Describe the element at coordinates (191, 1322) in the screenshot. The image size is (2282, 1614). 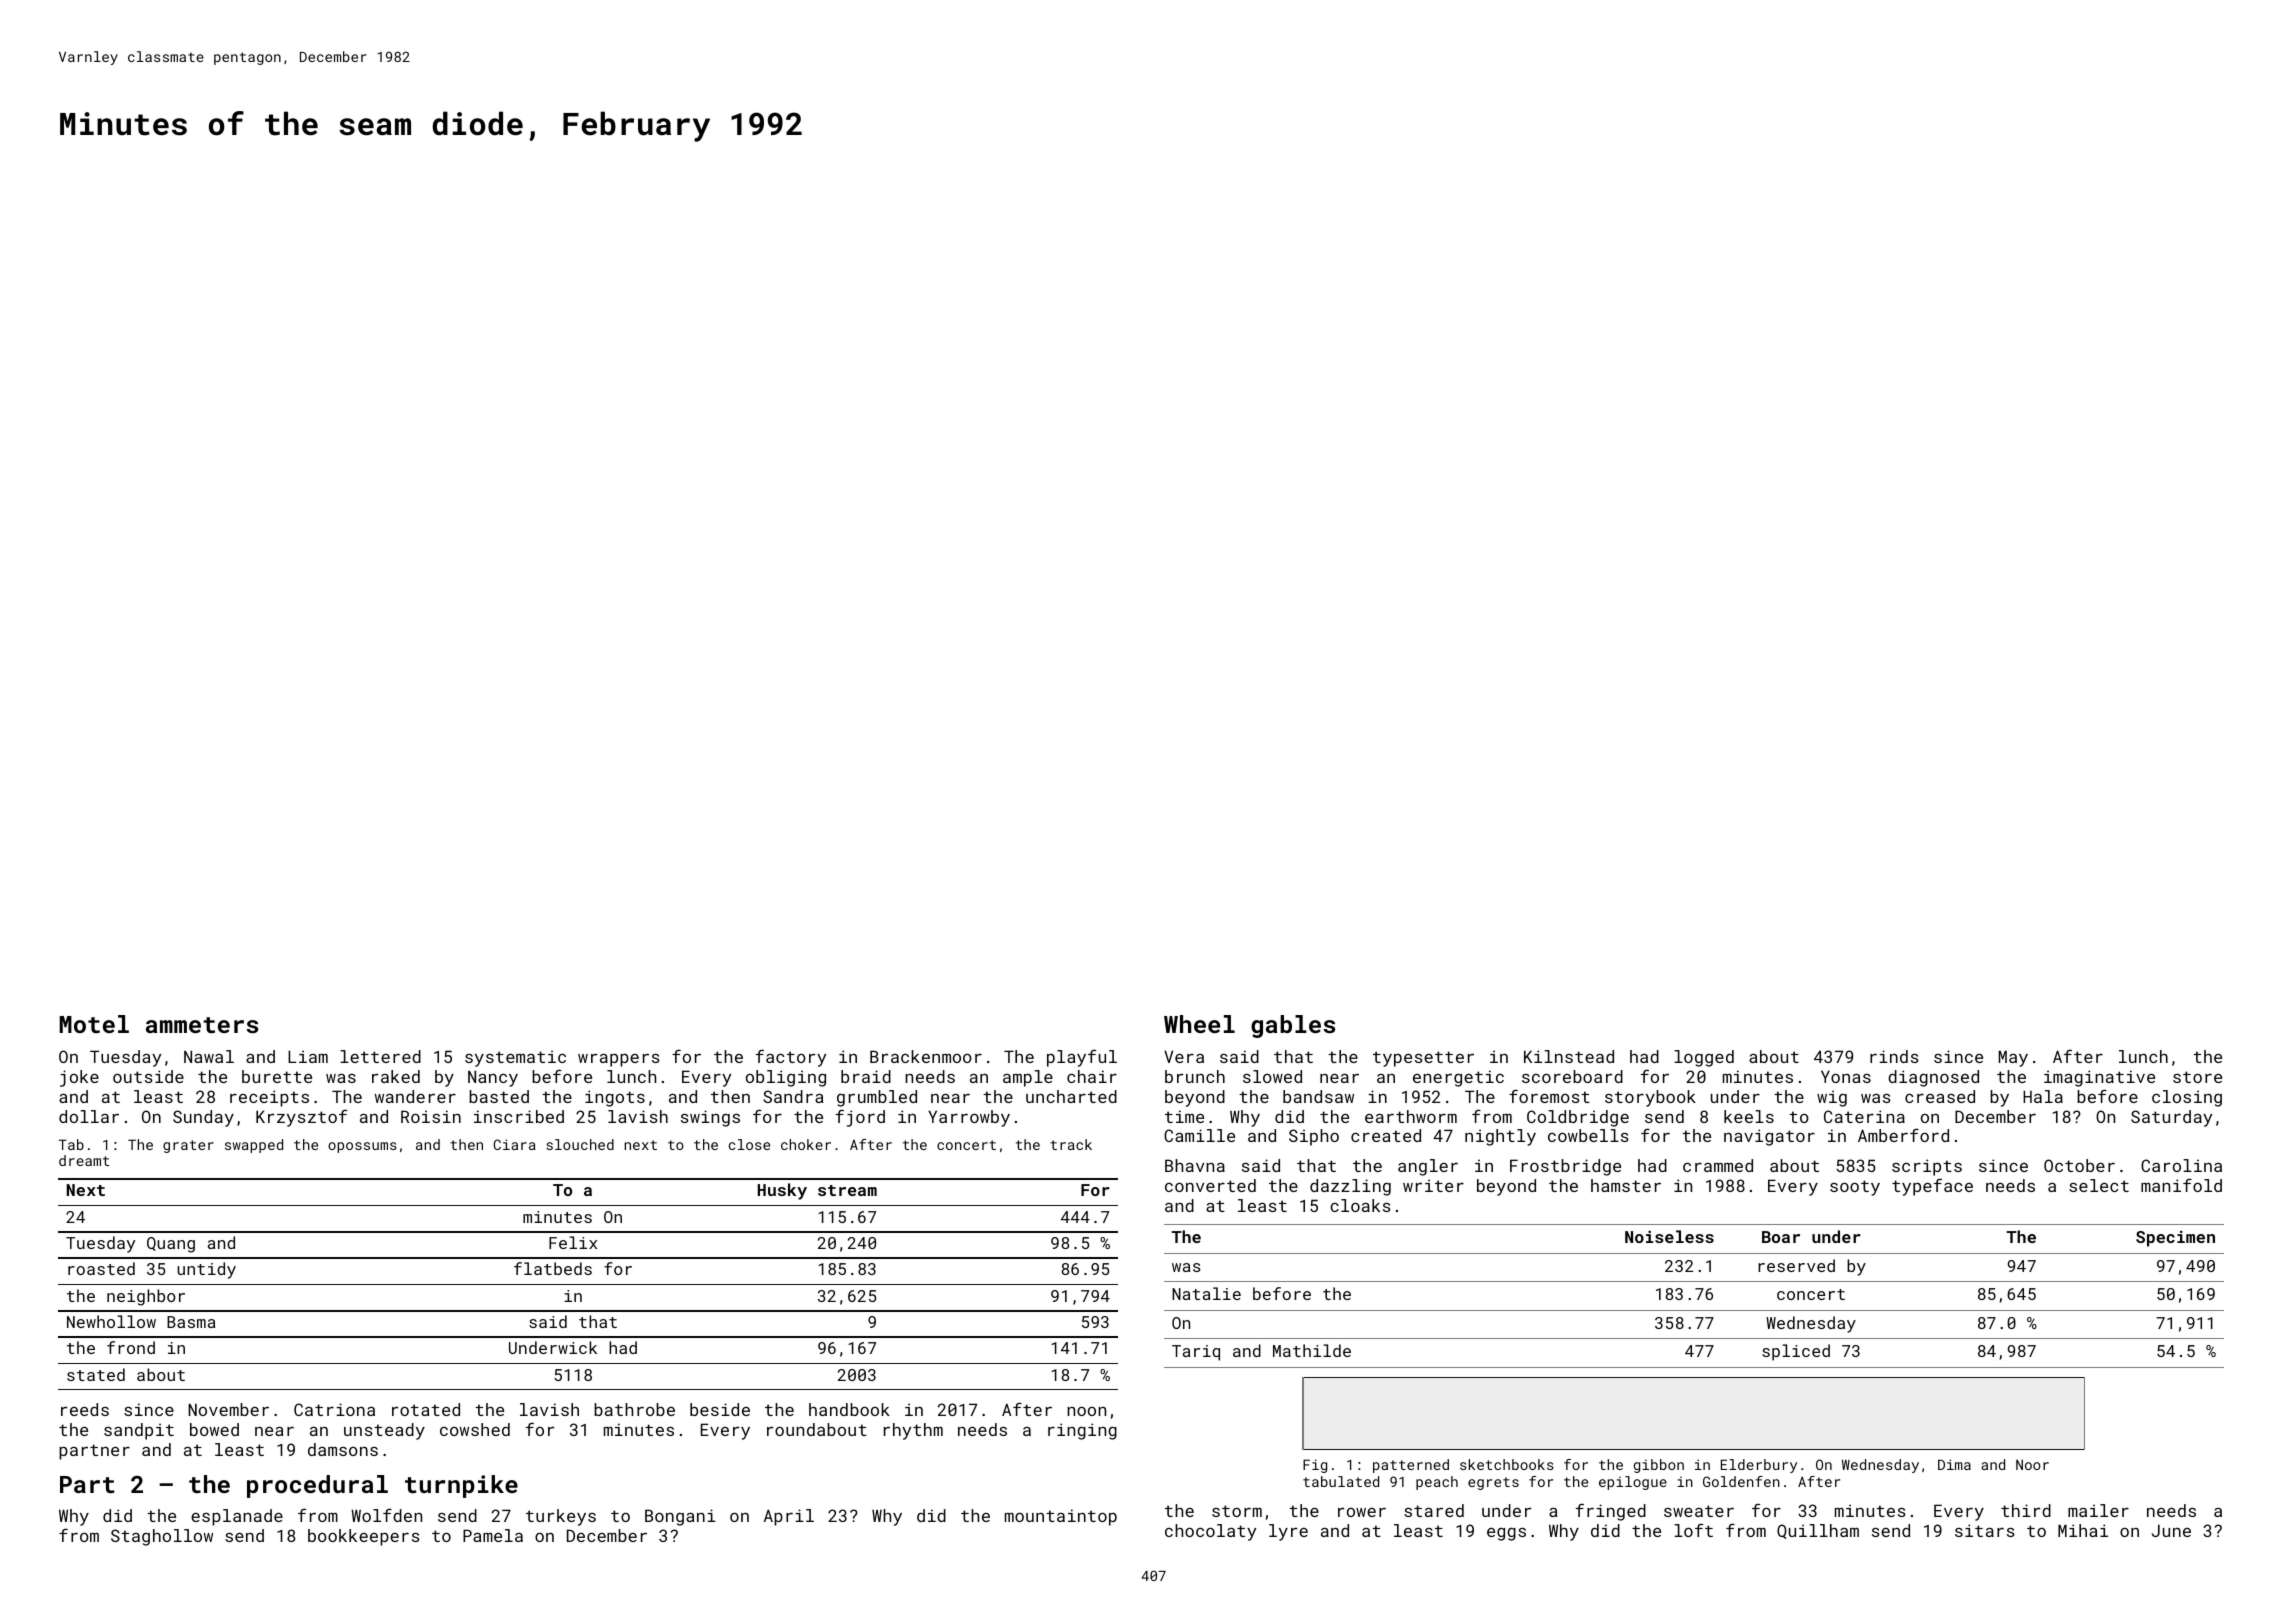
I see `Basma` at that location.
